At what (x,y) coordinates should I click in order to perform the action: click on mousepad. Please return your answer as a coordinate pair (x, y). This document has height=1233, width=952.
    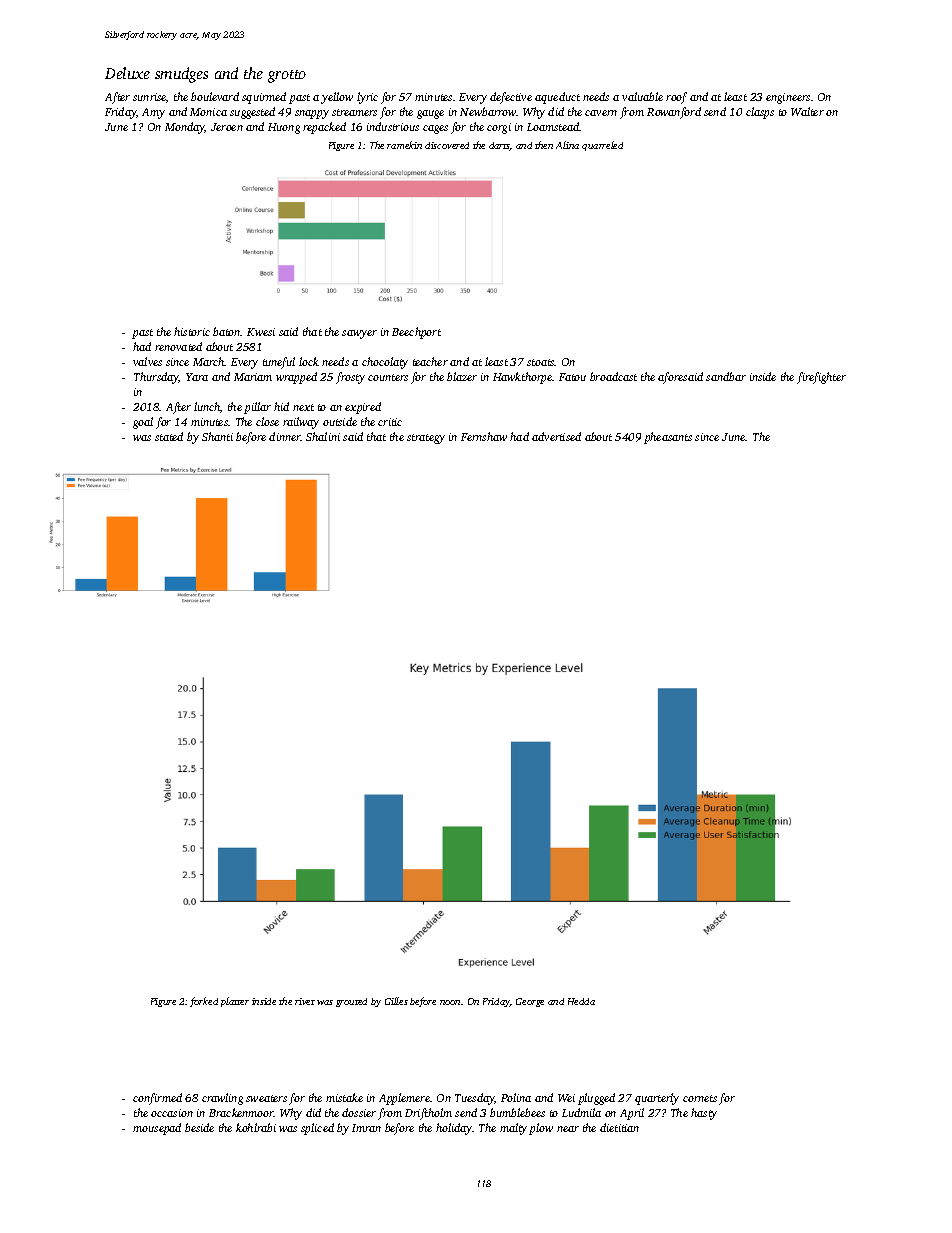
    Looking at the image, I should click on (157, 1129).
